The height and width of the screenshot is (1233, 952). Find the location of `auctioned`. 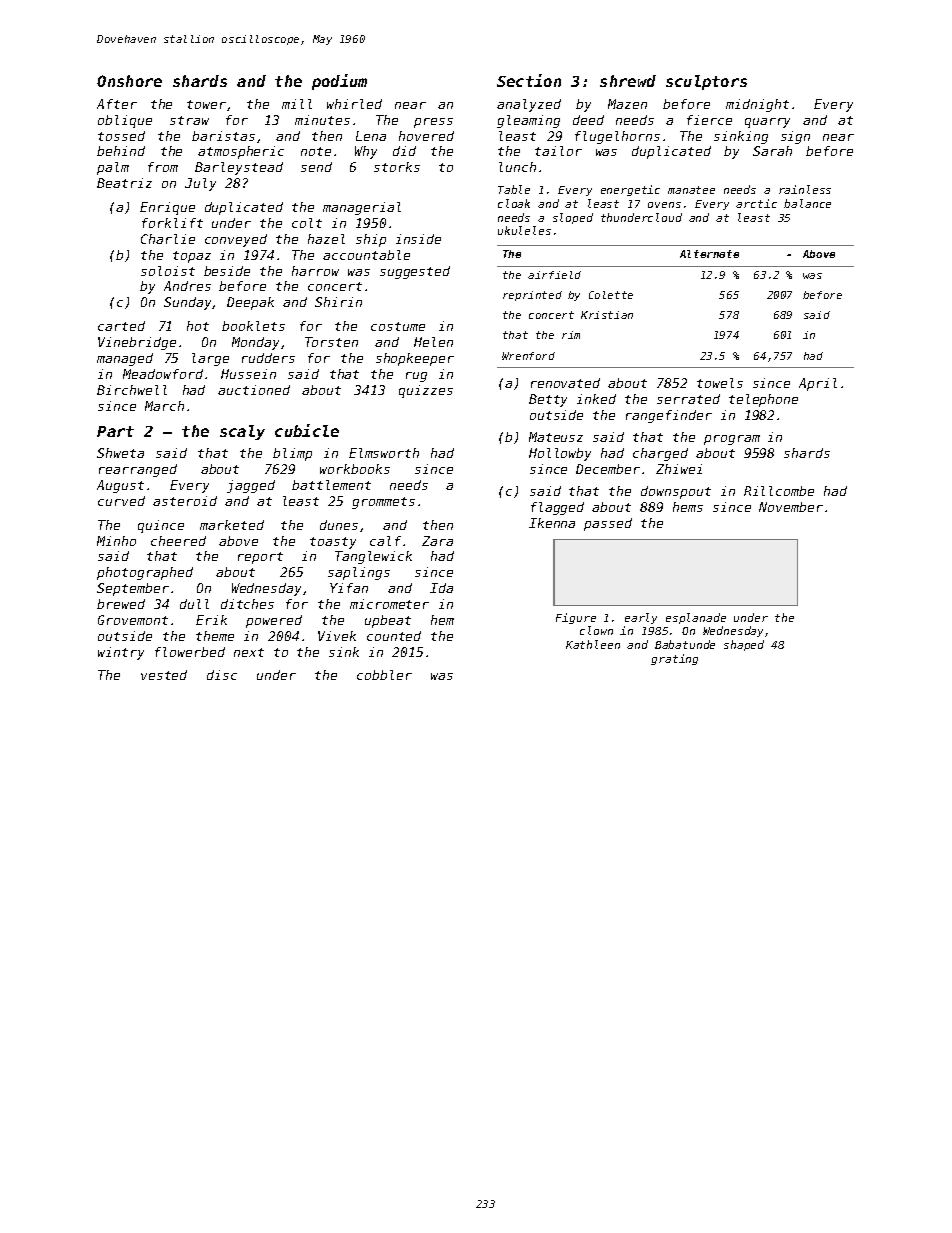

auctioned is located at coordinates (254, 390).
